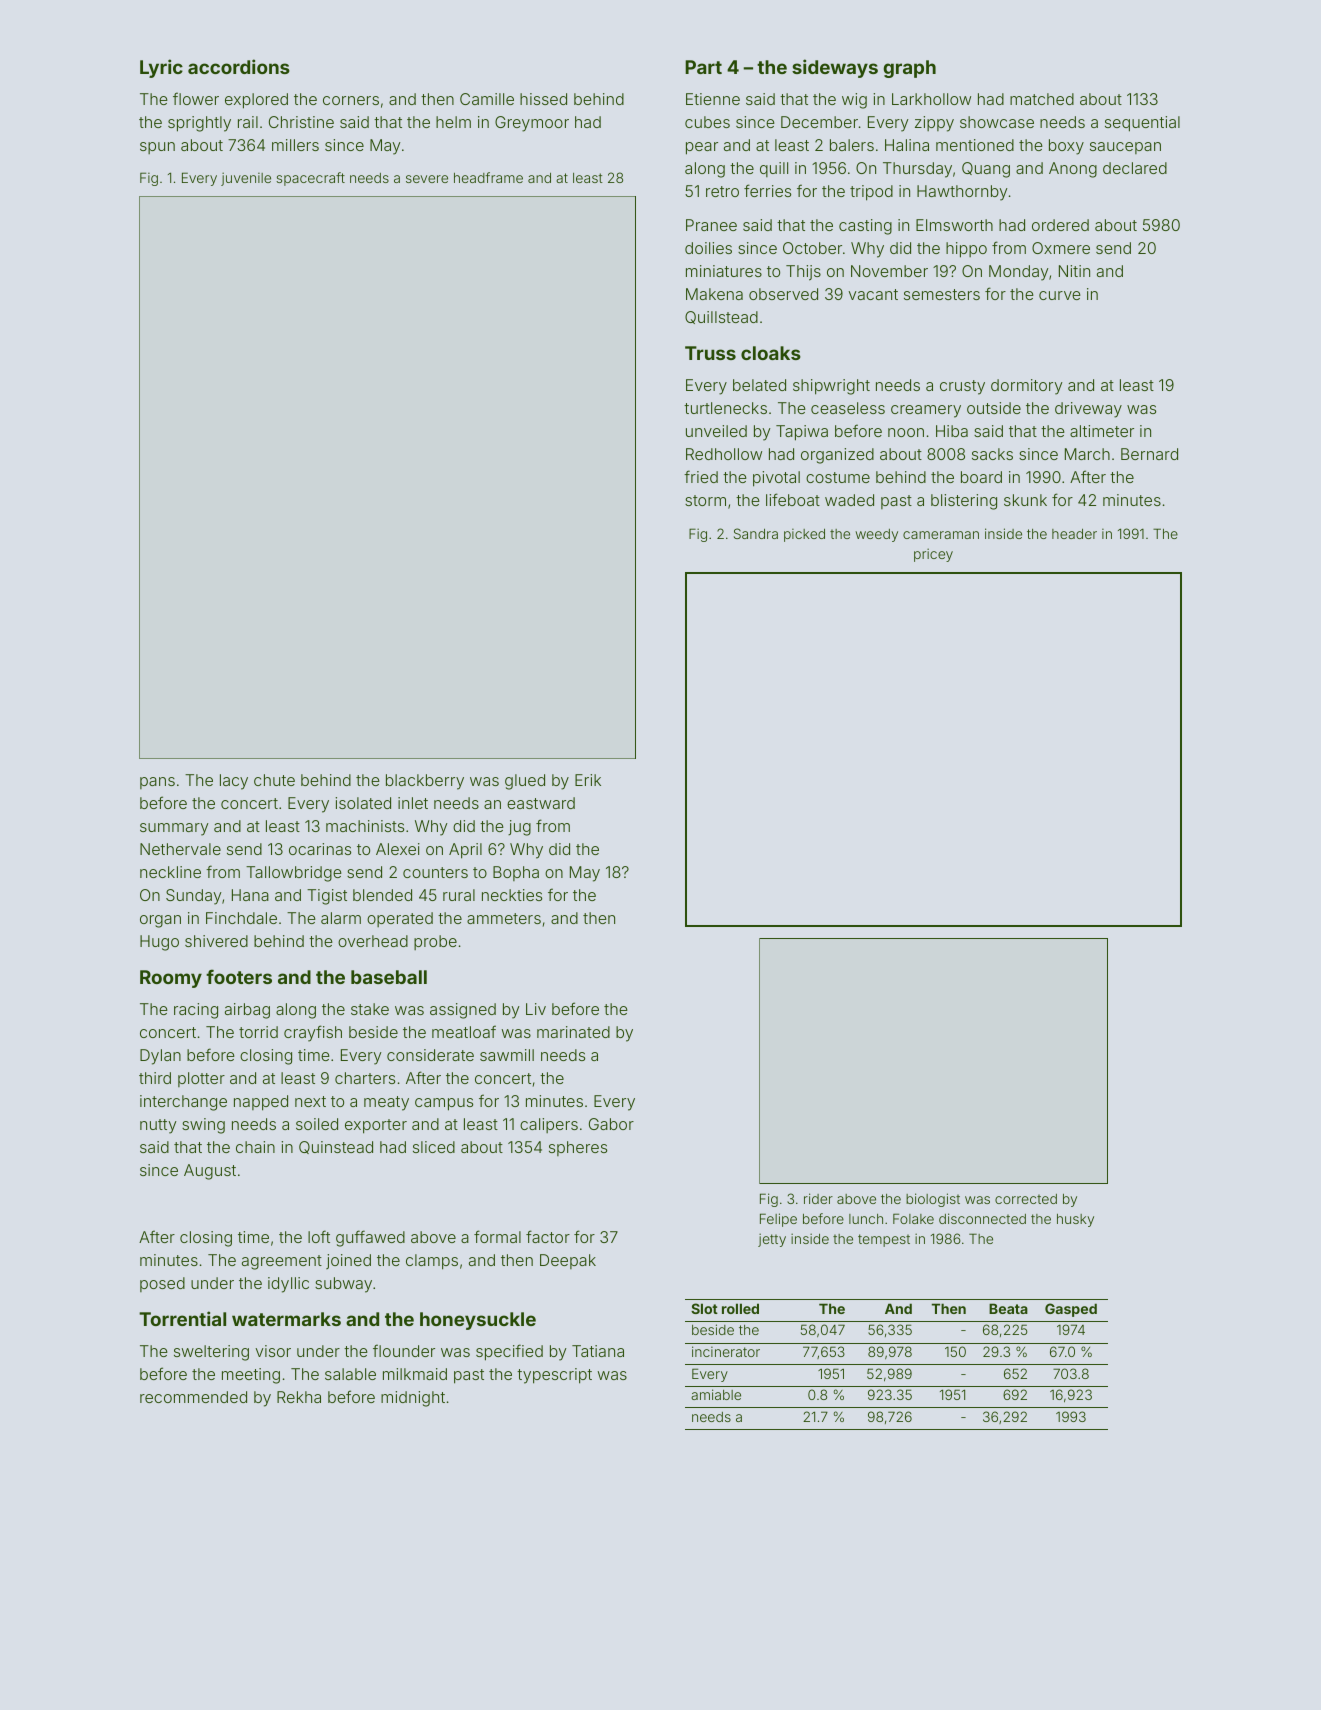 The image size is (1321, 1710). I want to click on machinists, so click(365, 826).
